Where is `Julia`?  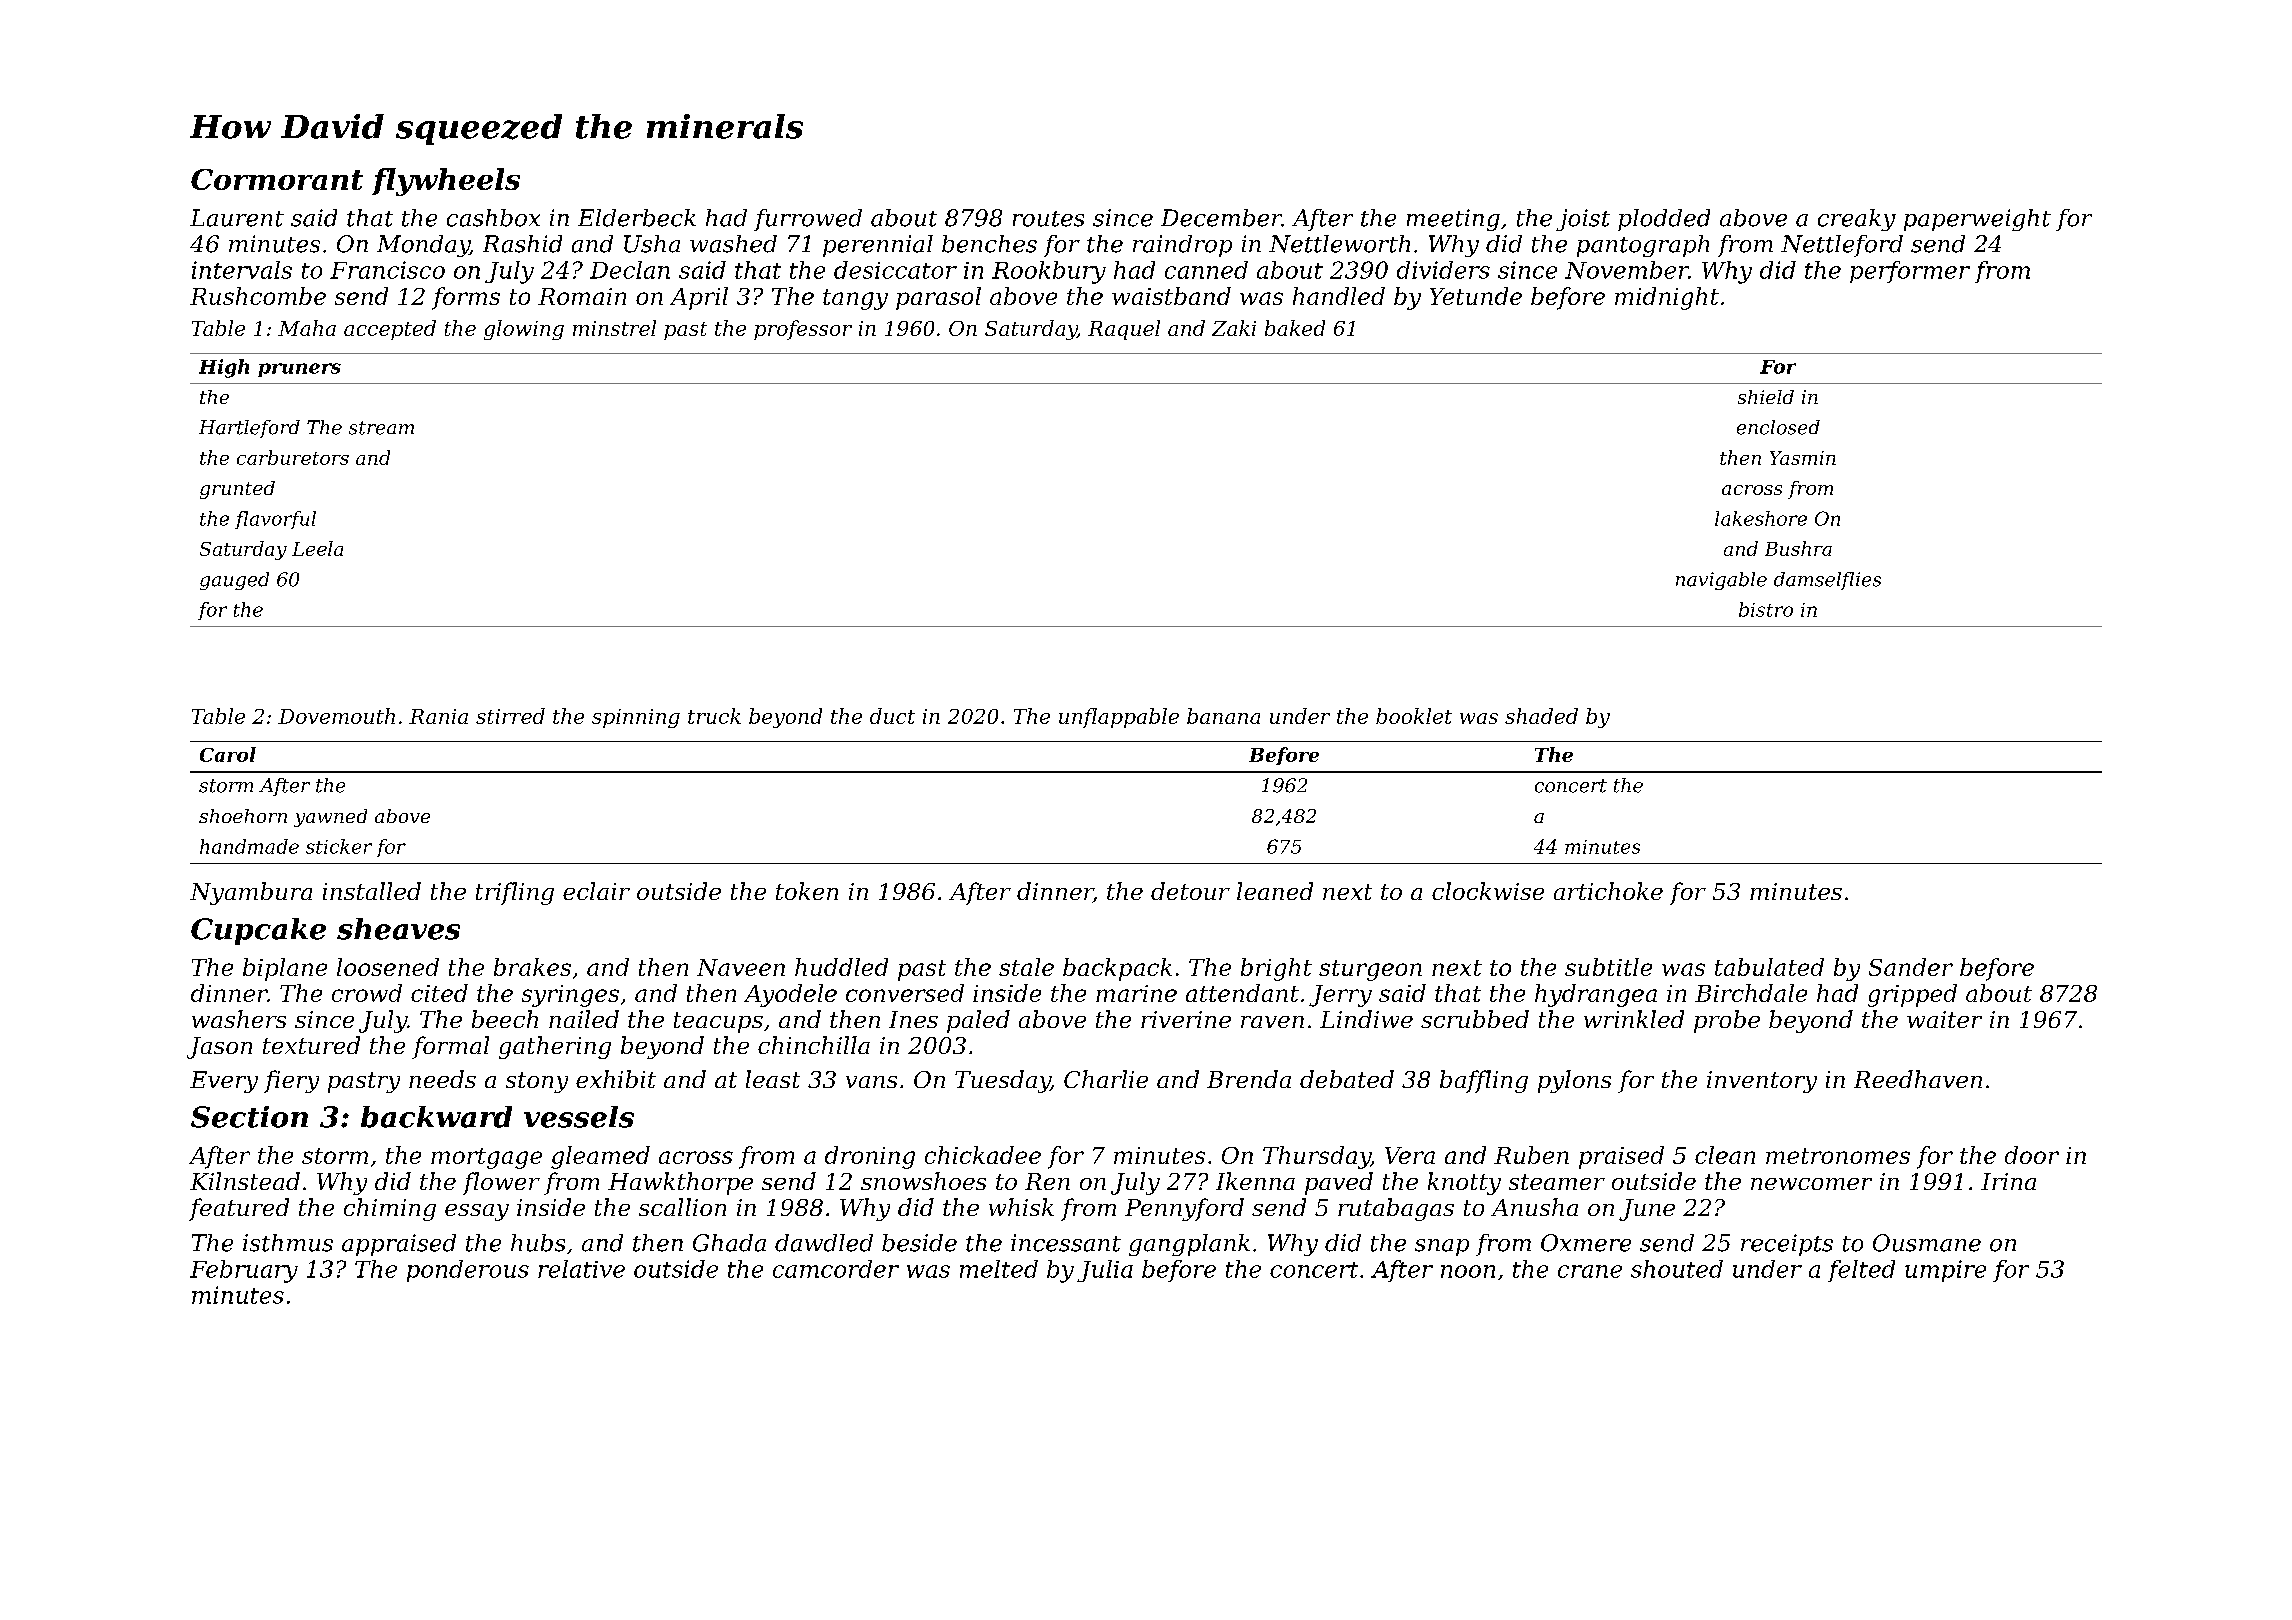 Julia is located at coordinates (1105, 1271).
